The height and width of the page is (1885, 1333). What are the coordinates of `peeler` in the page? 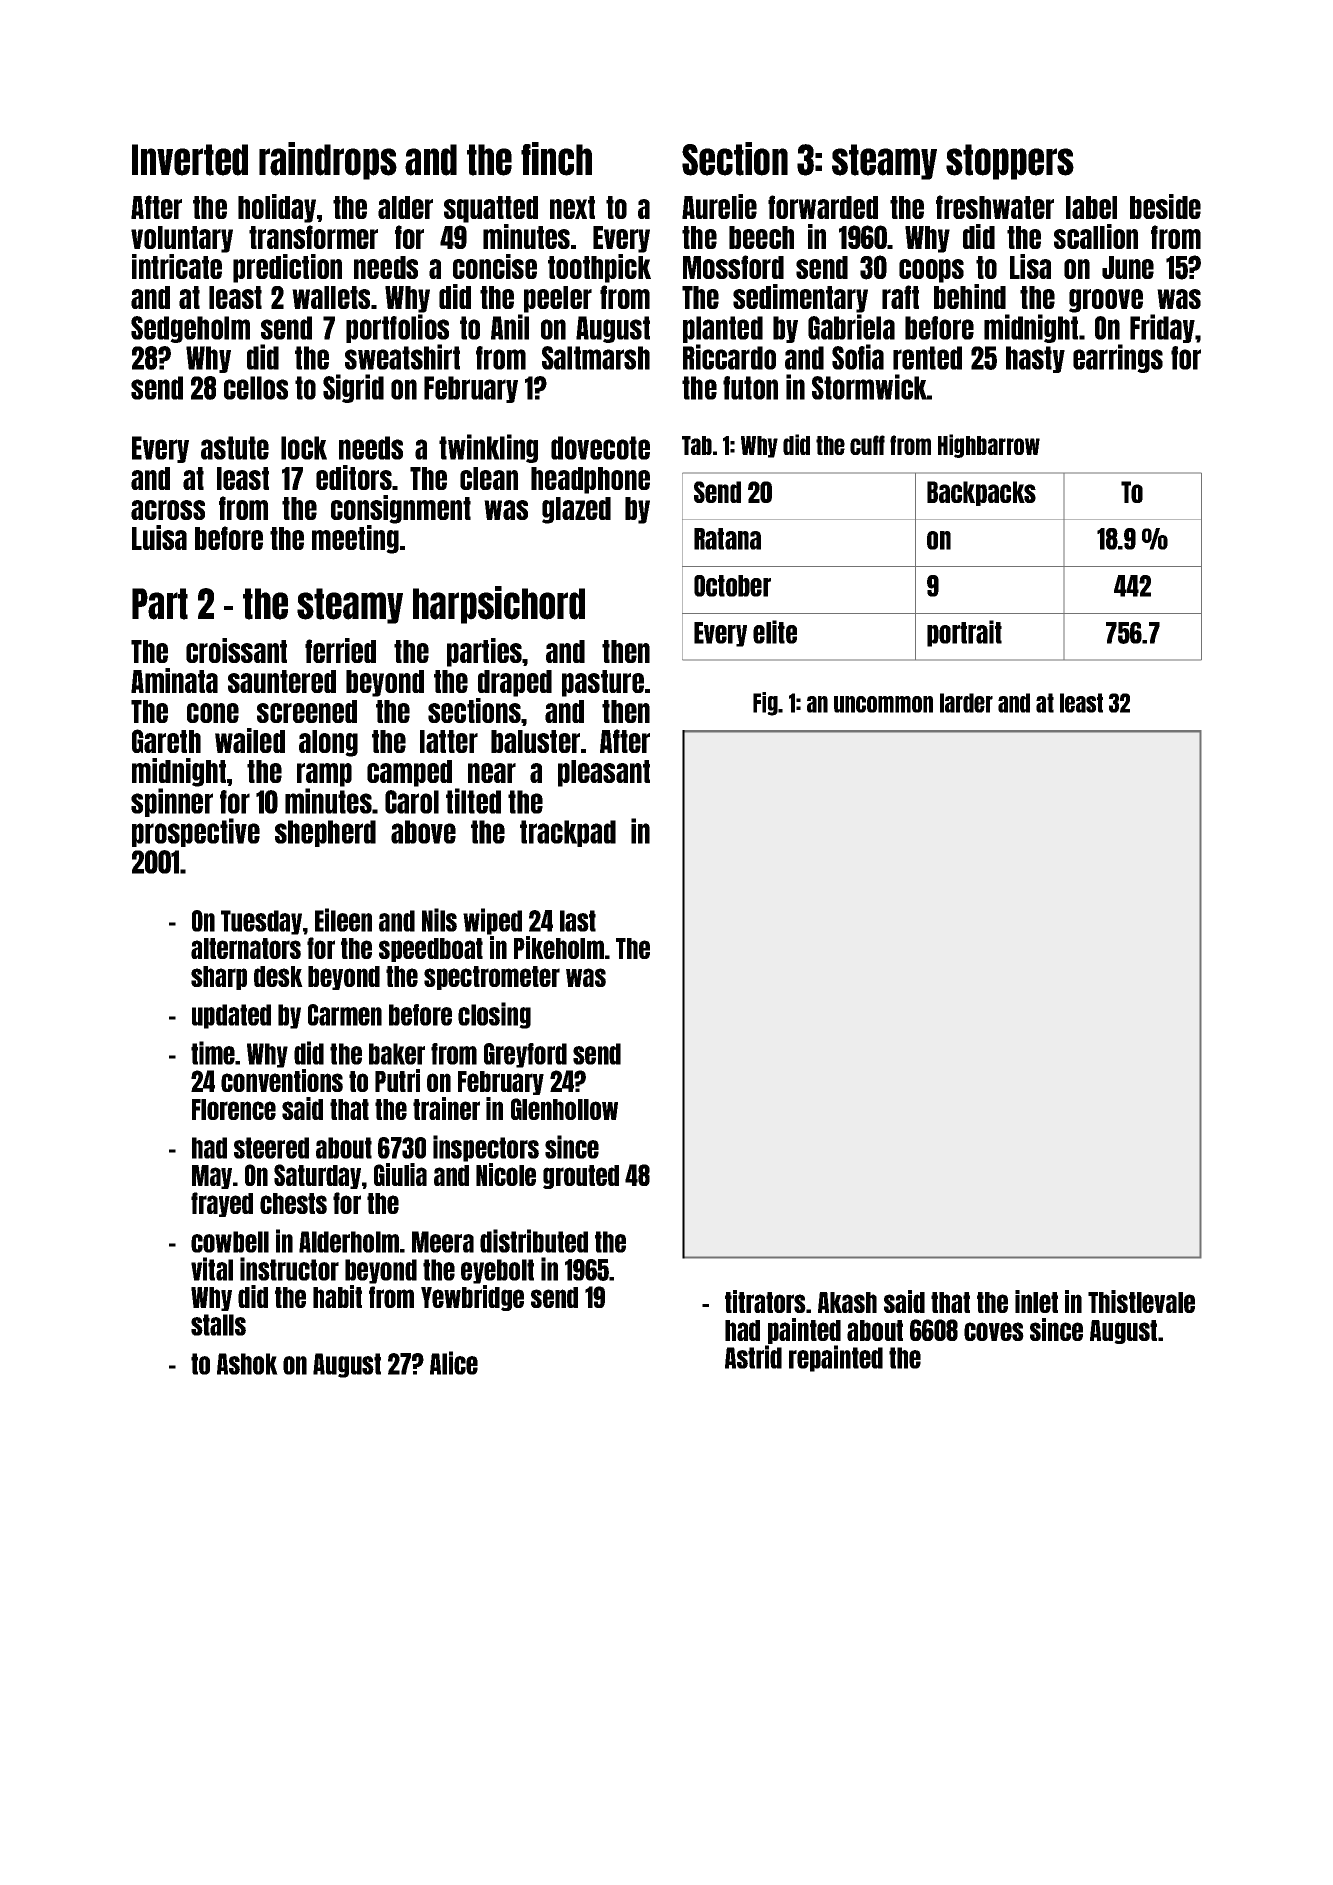 It's located at (558, 299).
